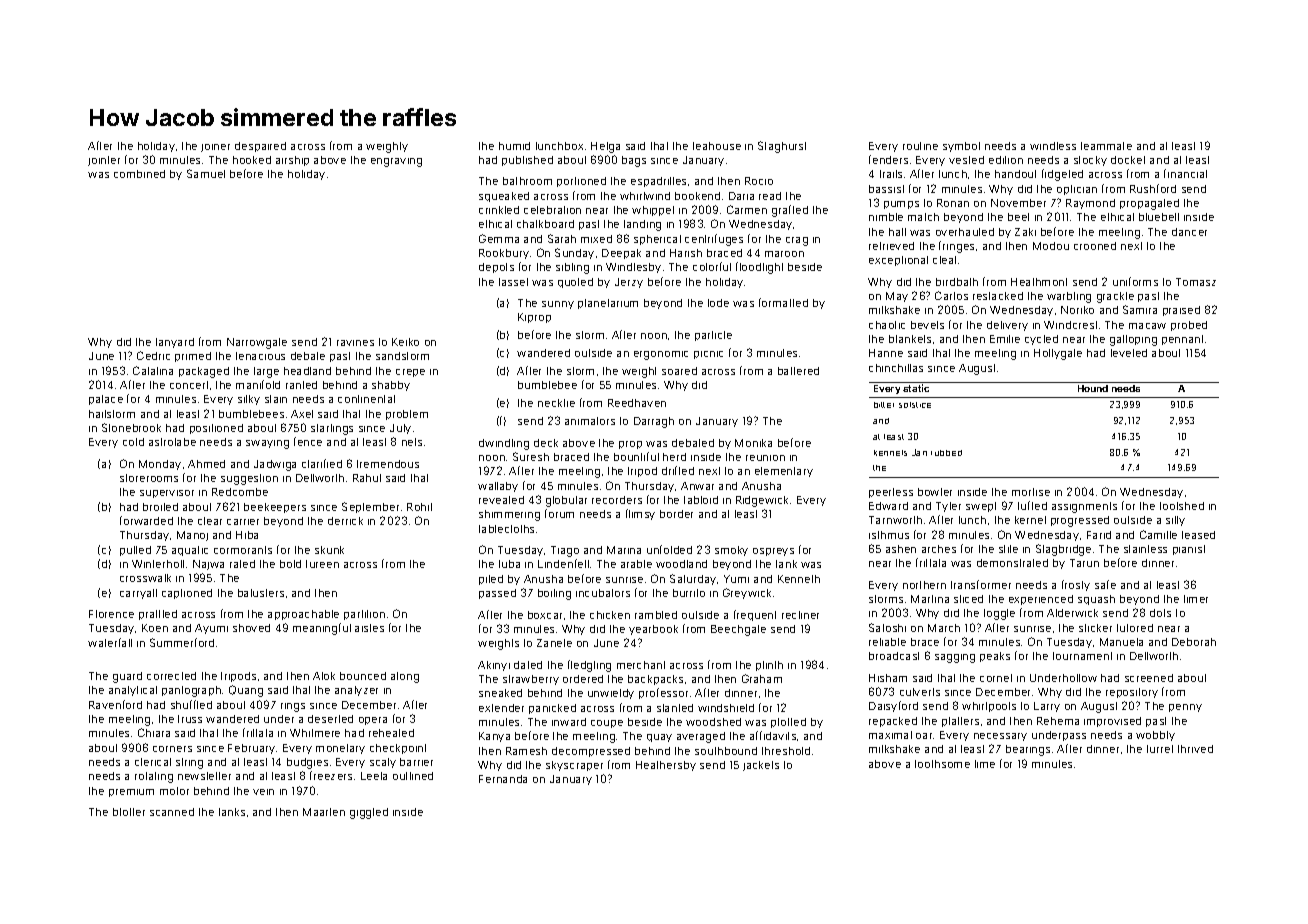 This screenshot has width=1308, height=924. Describe the element at coordinates (784, 254) in the screenshot. I see `maroon` at that location.
